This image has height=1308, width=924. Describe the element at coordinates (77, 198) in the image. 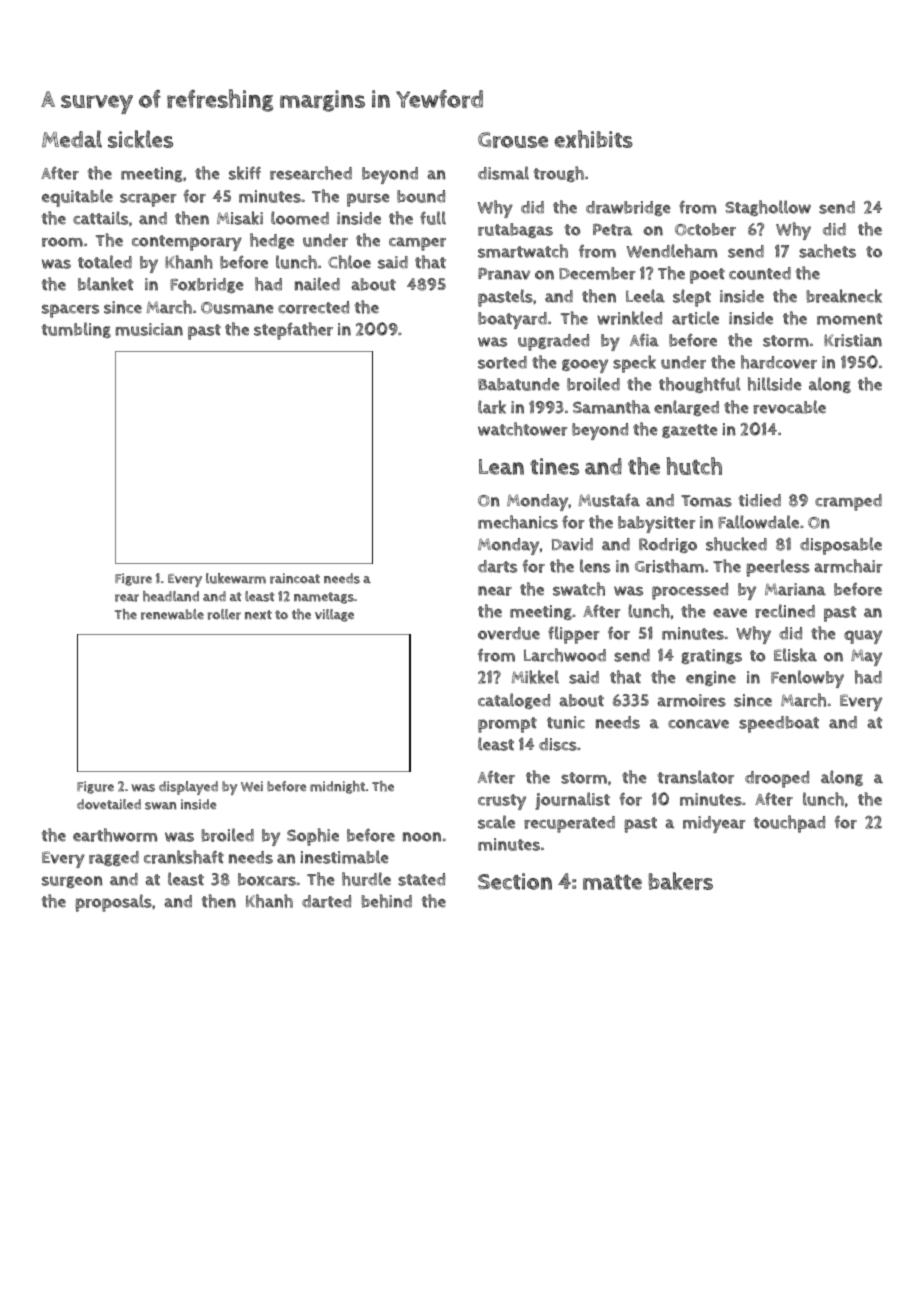

I see `equitable` at that location.
